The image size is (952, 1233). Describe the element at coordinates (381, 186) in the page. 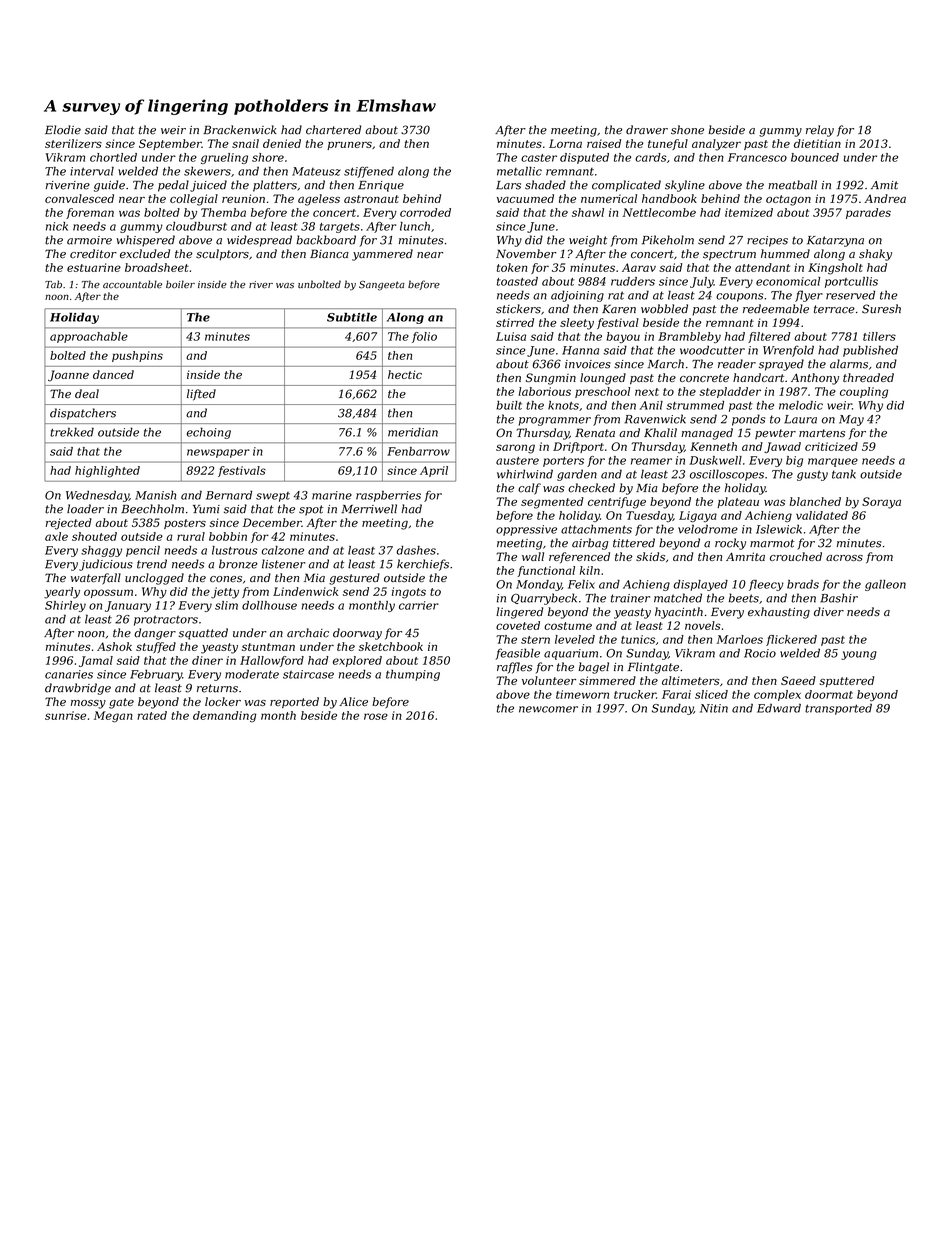

I see `Enrique` at that location.
